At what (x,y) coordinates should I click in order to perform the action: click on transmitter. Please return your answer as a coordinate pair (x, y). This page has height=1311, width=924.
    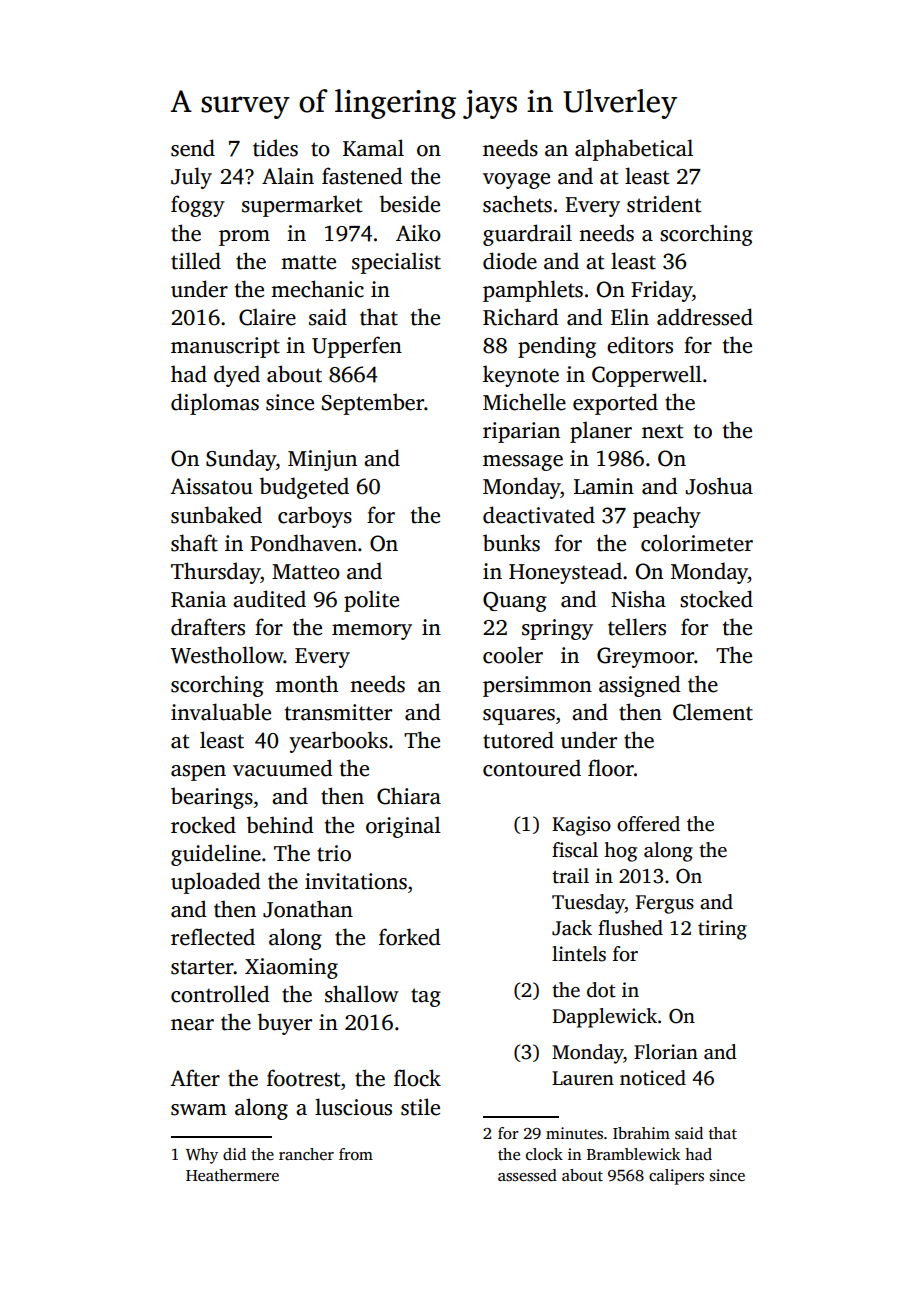
    Looking at the image, I should click on (338, 712).
